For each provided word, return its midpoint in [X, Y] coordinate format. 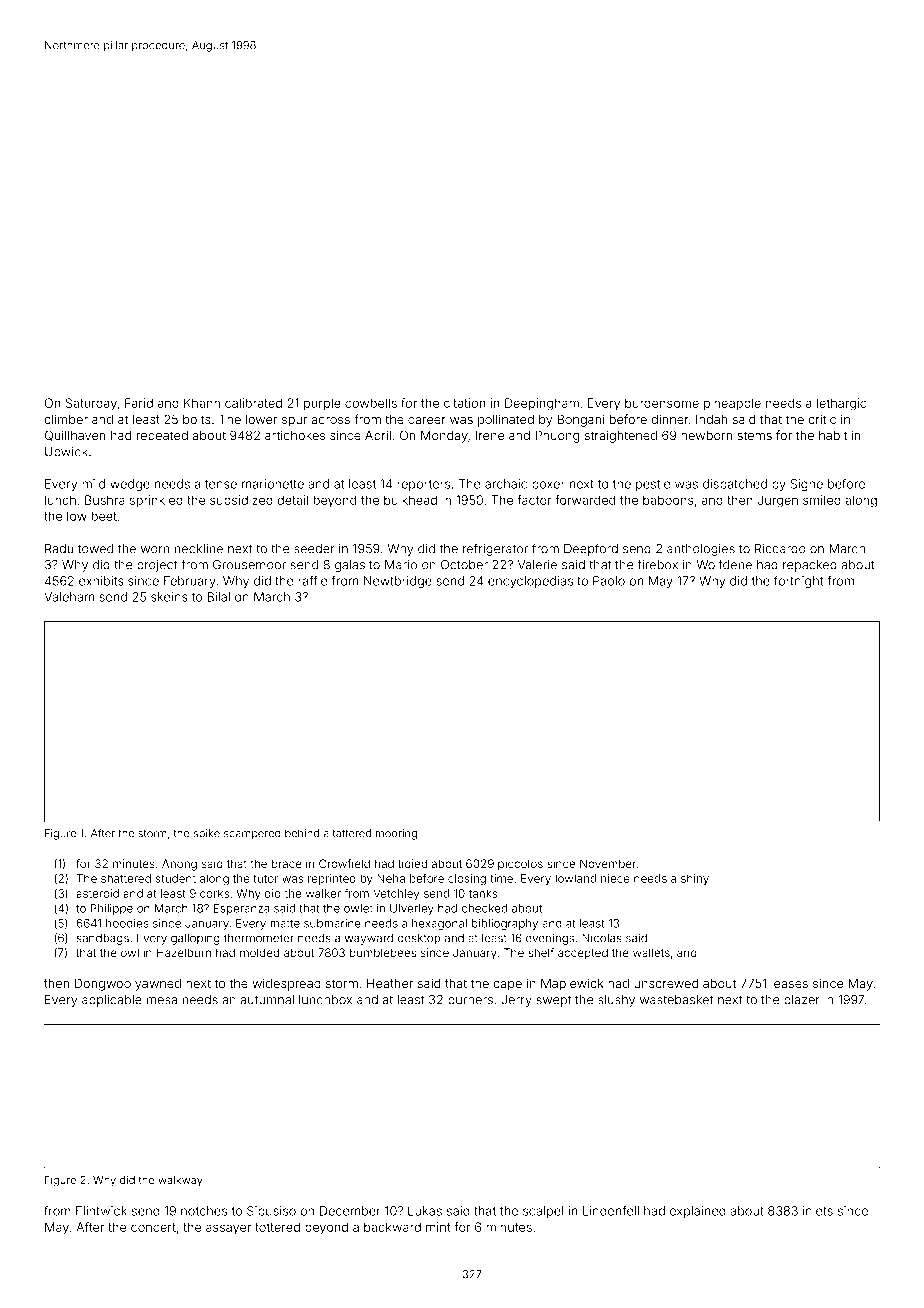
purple [322, 404]
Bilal [218, 597]
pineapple [732, 404]
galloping [195, 939]
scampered [252, 834]
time [501, 878]
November [608, 863]
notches [204, 1211]
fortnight [798, 582]
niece [615, 878]
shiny [695, 879]
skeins [169, 597]
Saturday [91, 404]
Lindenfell [611, 1211]
